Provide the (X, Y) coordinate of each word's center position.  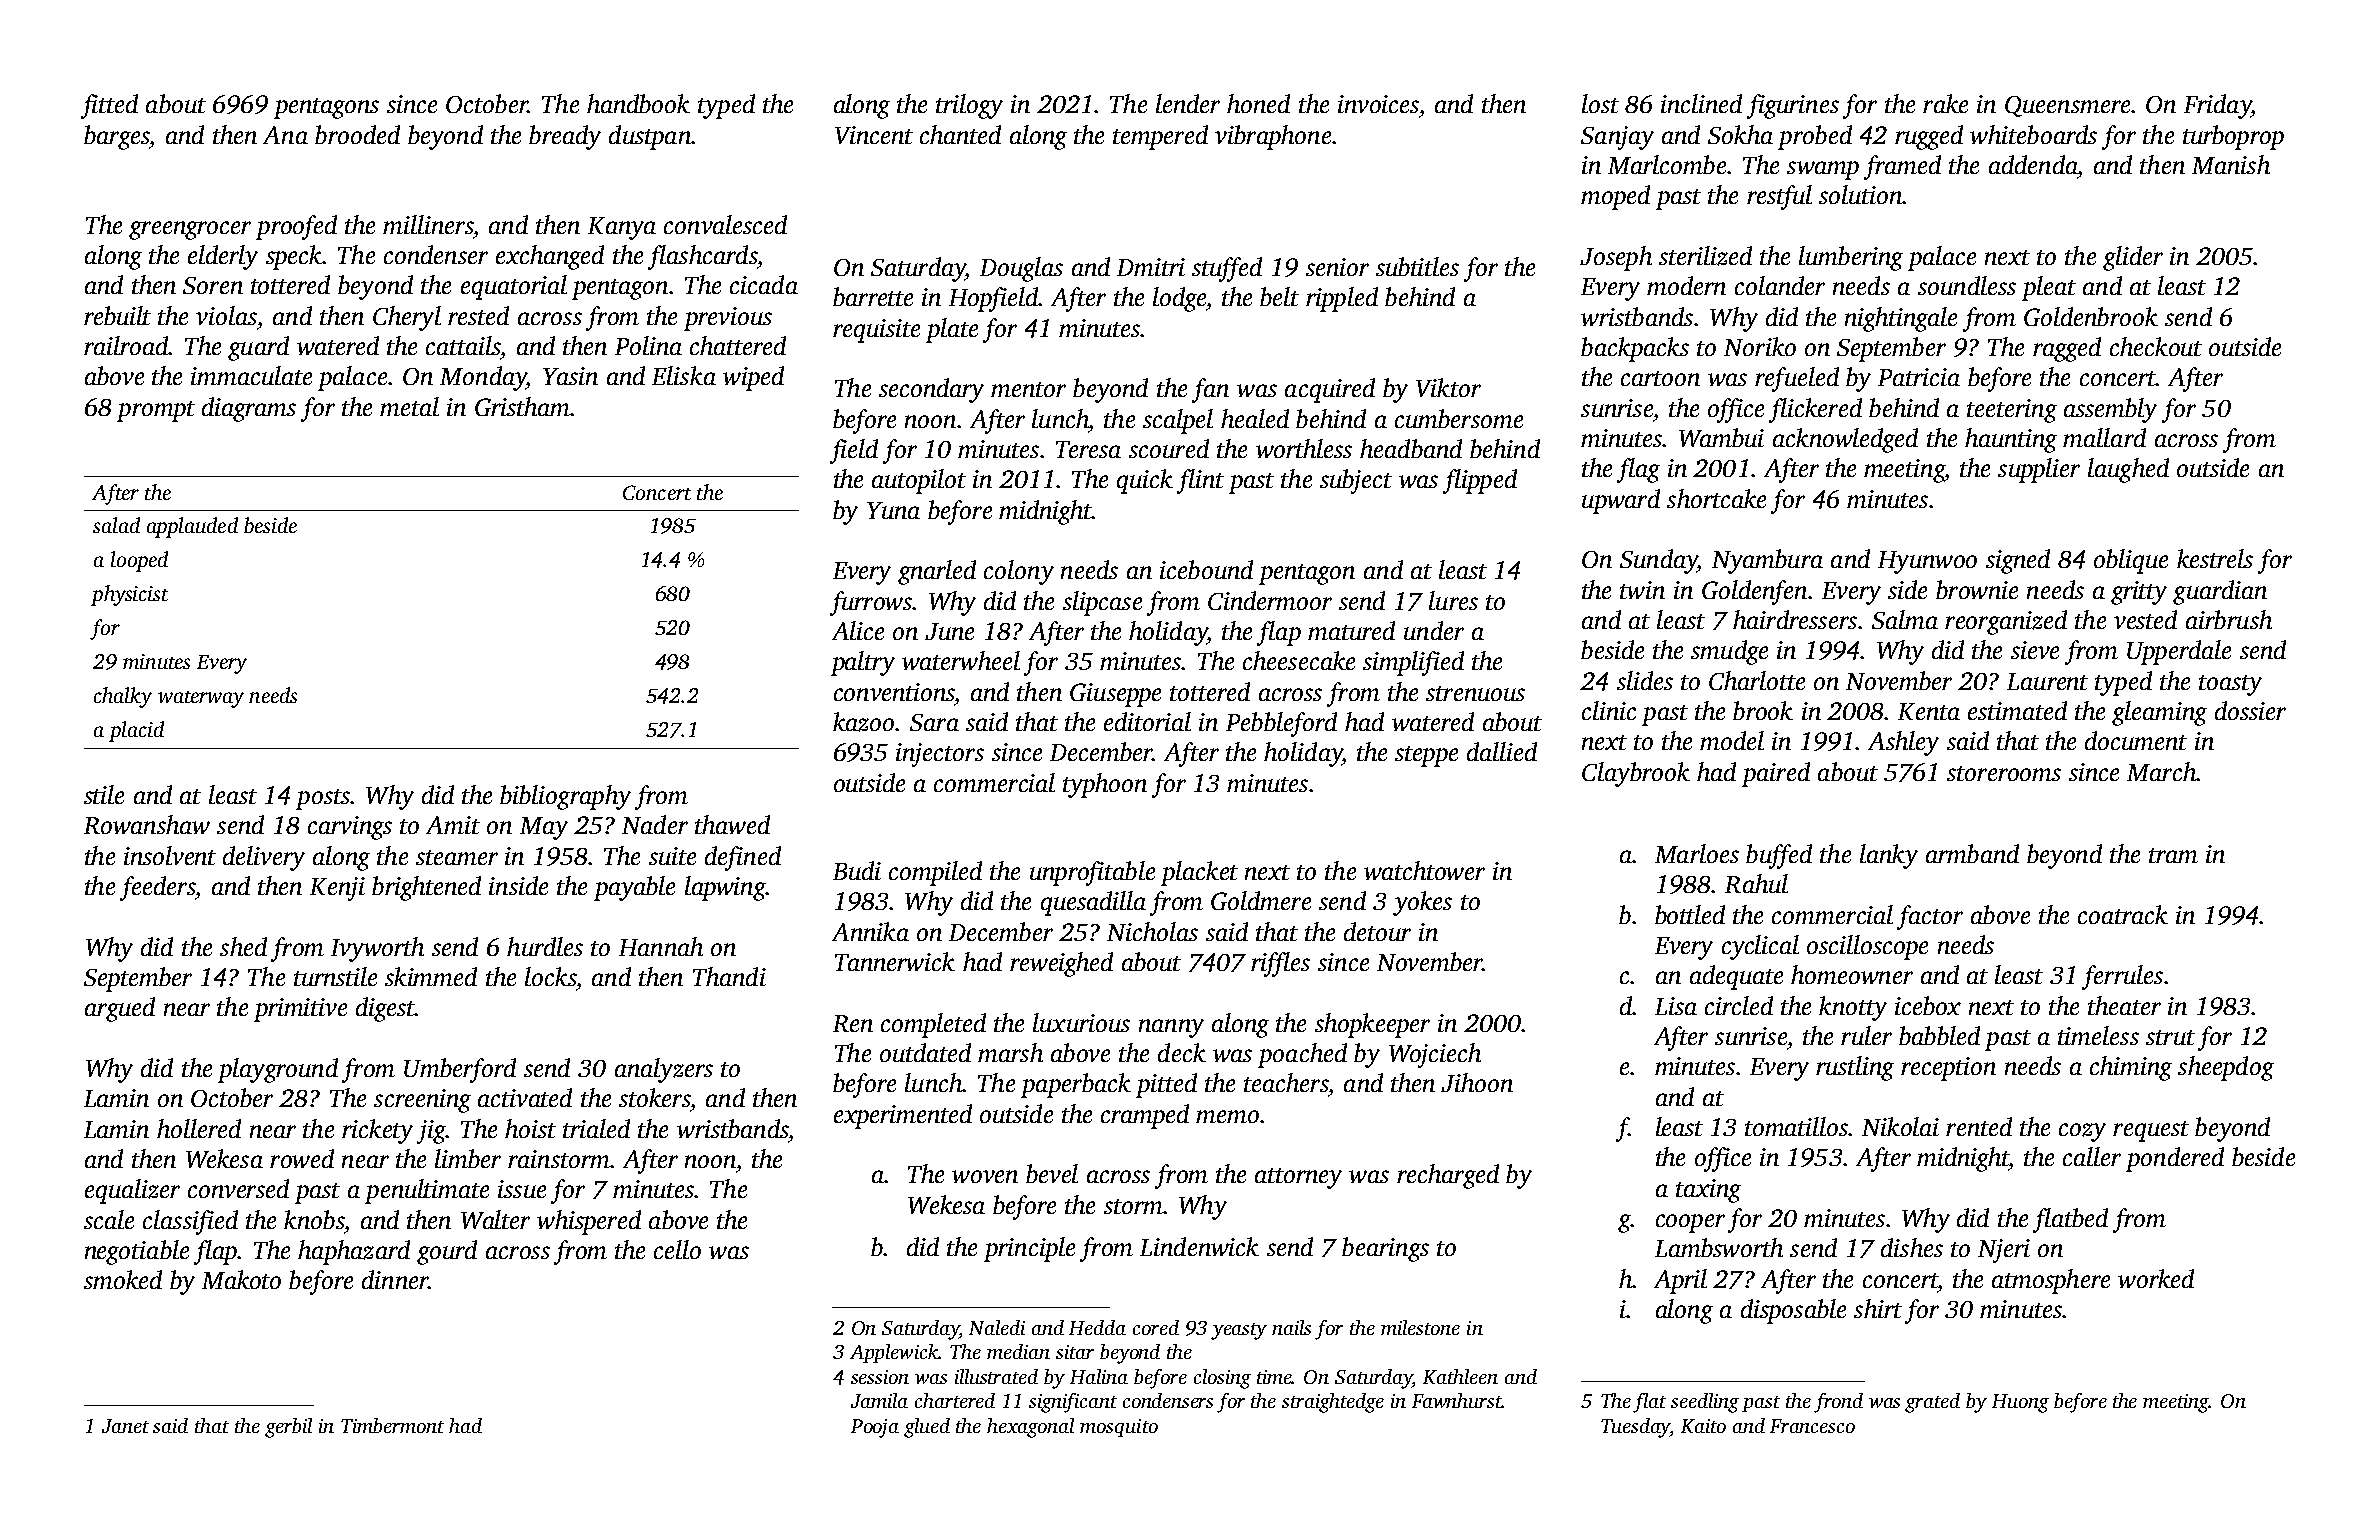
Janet (125, 1426)
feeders (157, 888)
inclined (1701, 103)
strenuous (1475, 693)
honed (1258, 103)
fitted (109, 106)
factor (1930, 917)
